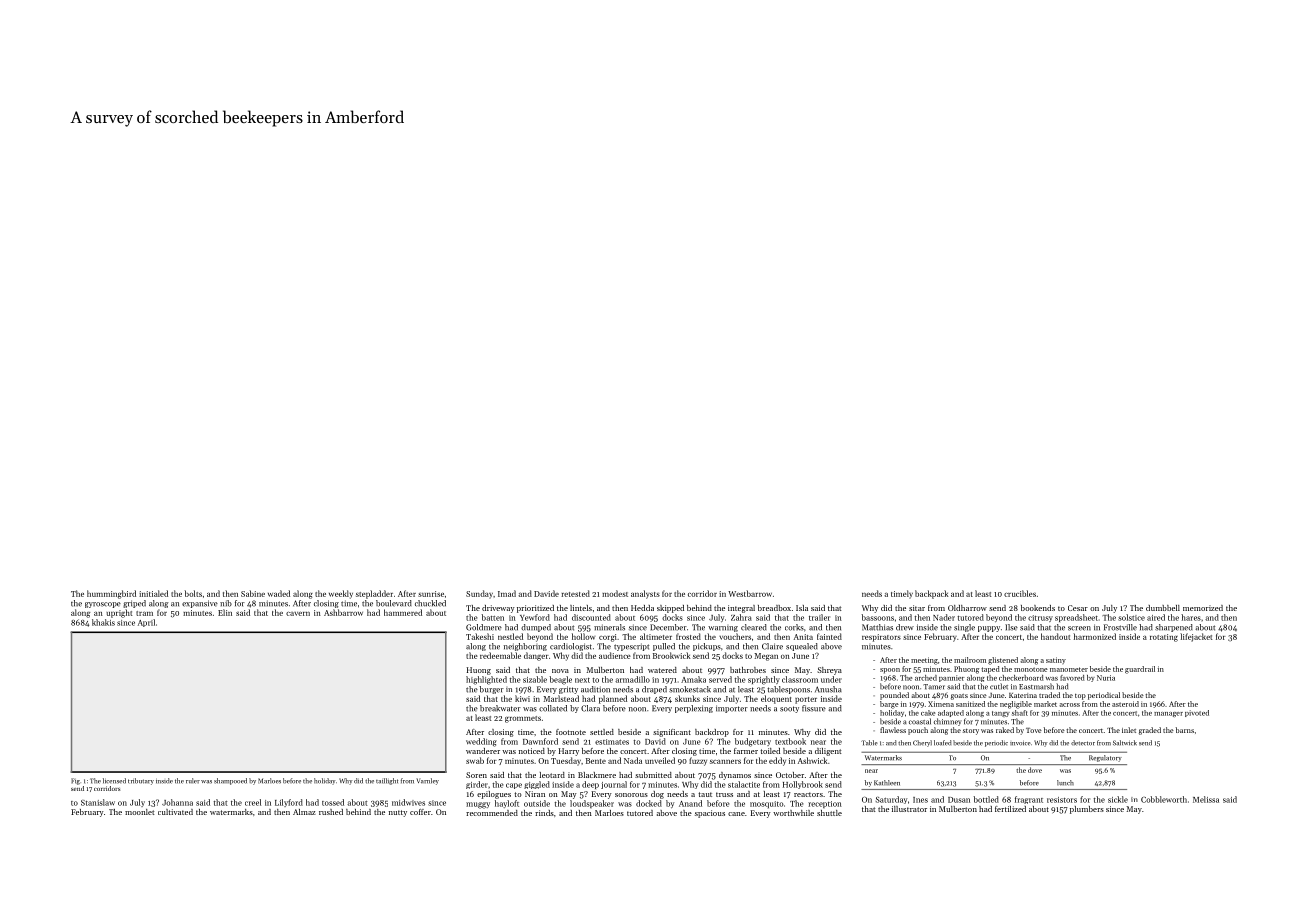 This screenshot has height=924, width=1308. What do you see at coordinates (1197, 713) in the screenshot?
I see `pivoted` at bounding box center [1197, 713].
